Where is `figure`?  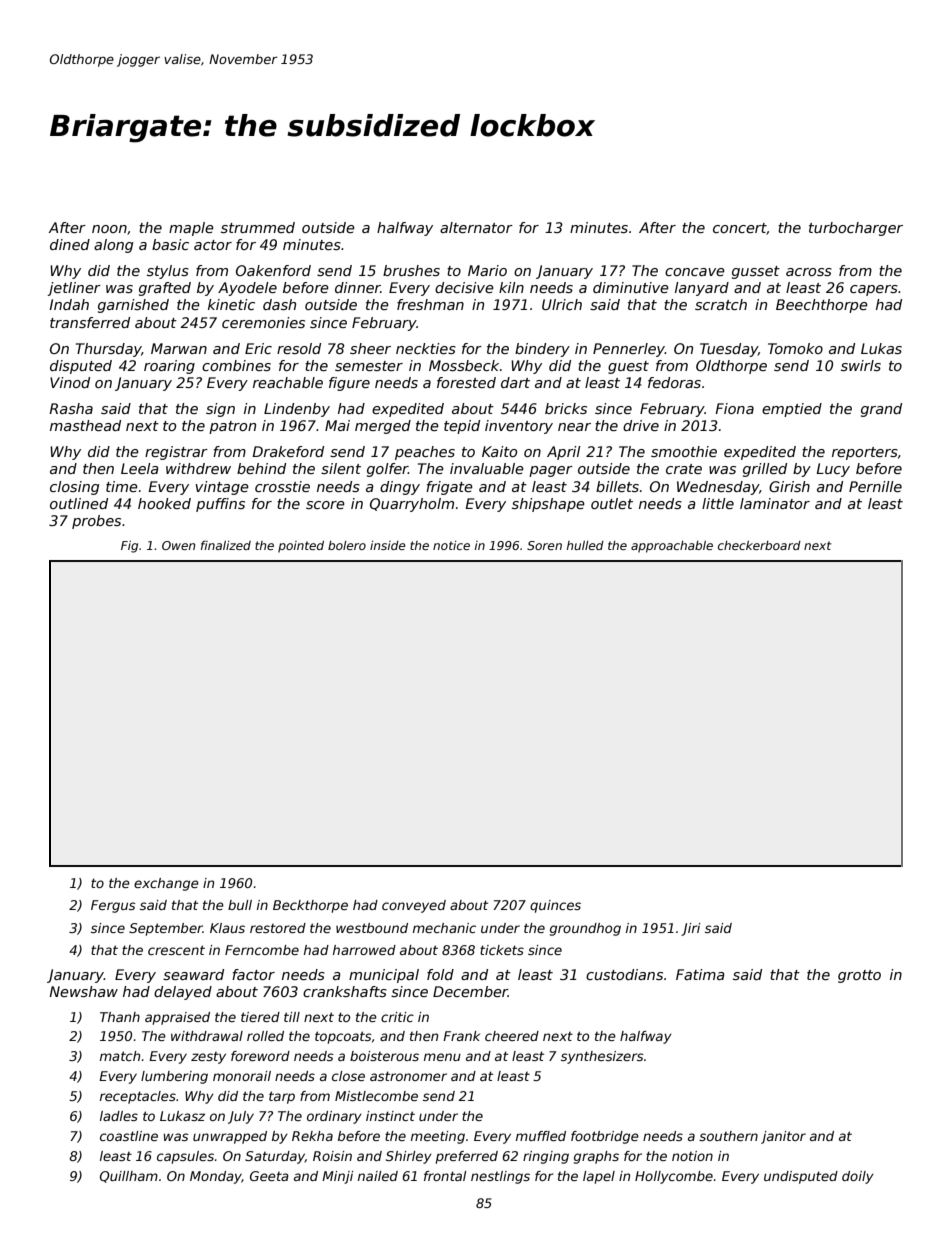
figure is located at coordinates (349, 384).
